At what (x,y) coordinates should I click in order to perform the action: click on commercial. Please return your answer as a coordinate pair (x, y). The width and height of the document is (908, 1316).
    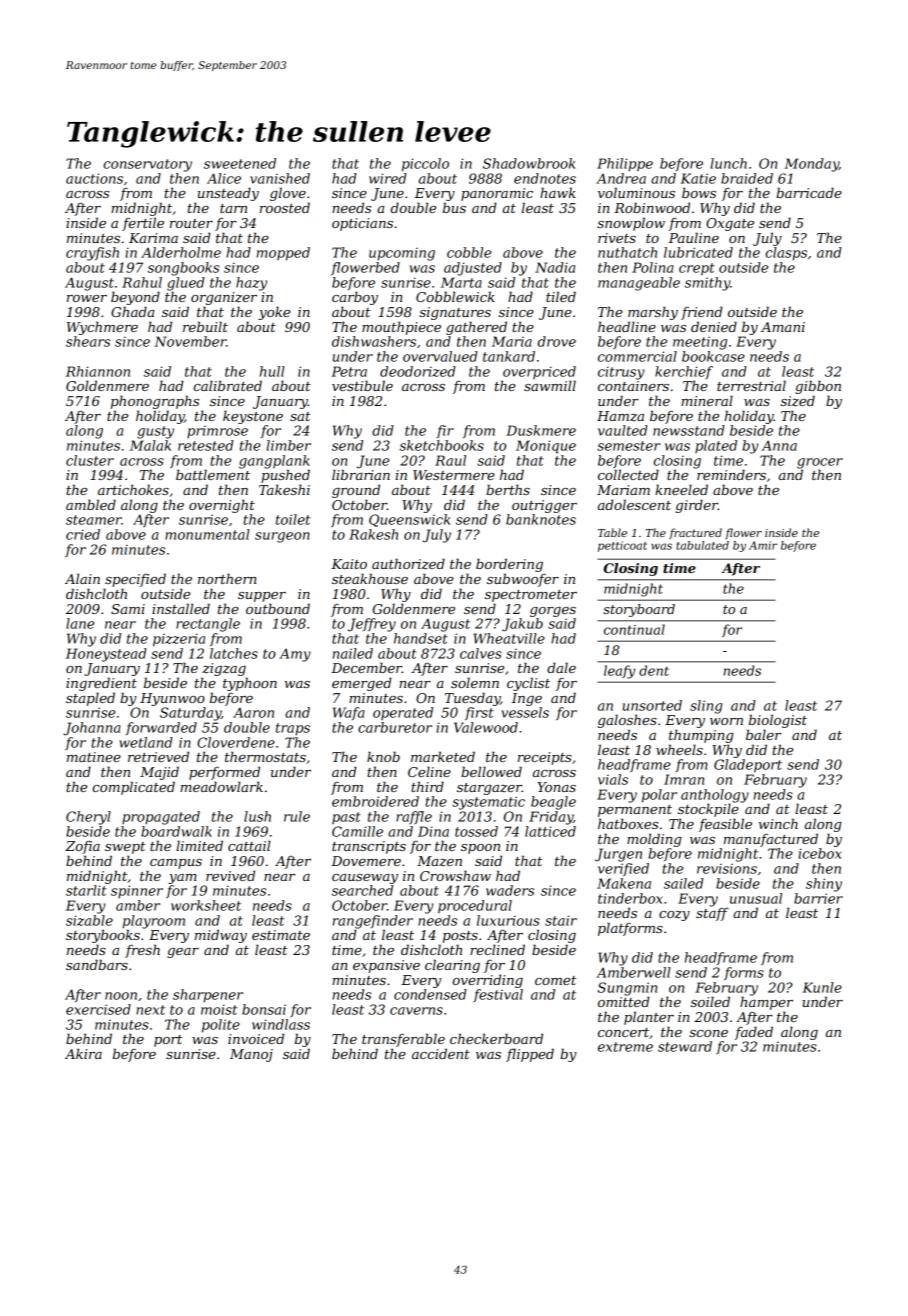
    Looking at the image, I should click on (637, 356).
